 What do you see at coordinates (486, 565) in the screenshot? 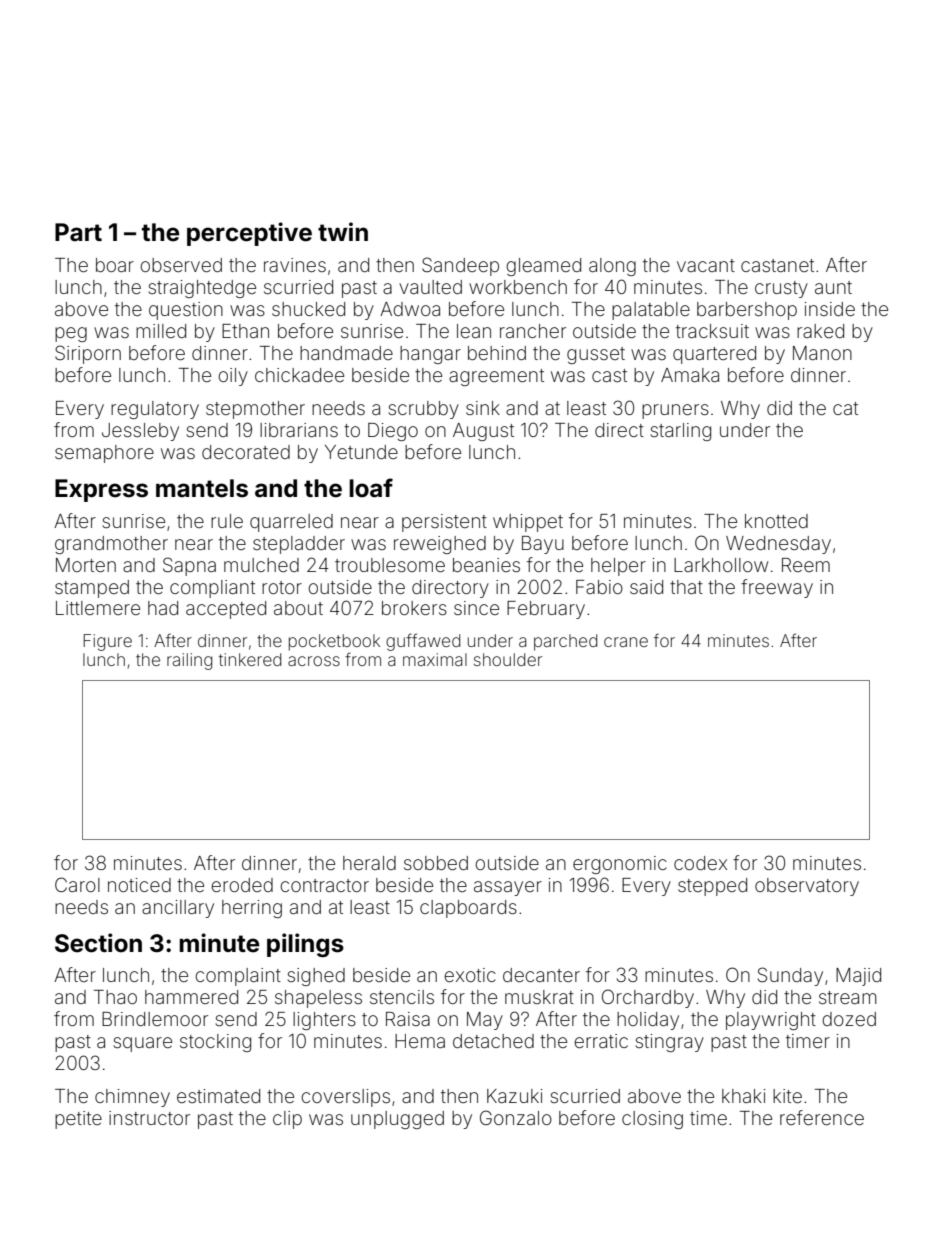
I see `beanies` at bounding box center [486, 565].
